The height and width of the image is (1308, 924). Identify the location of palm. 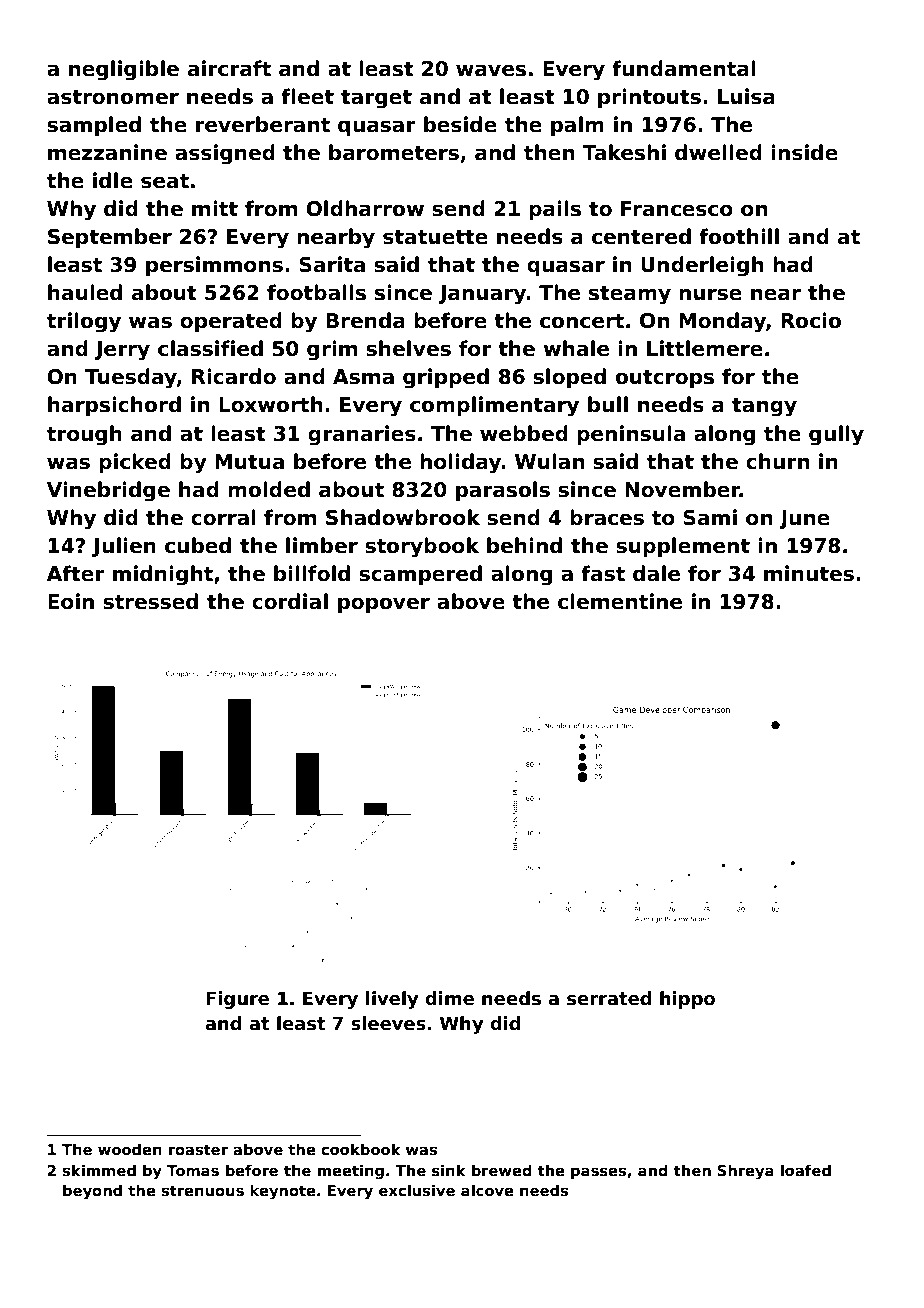
(577, 126).
